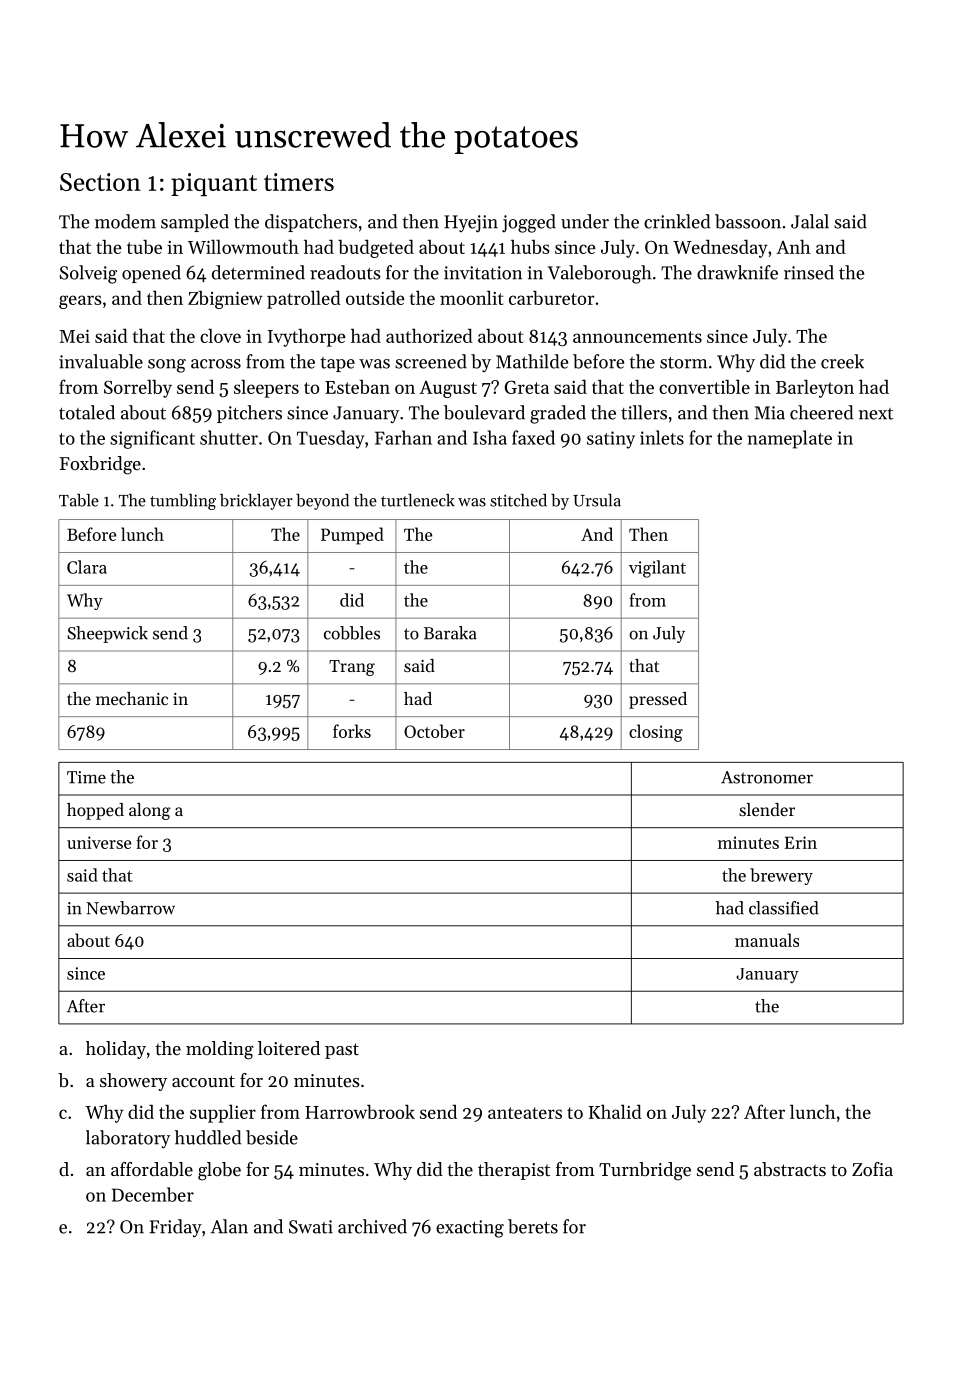 The width and height of the image is (962, 1394). Describe the element at coordinates (615, 1111) in the image. I see `Khalid` at that location.
